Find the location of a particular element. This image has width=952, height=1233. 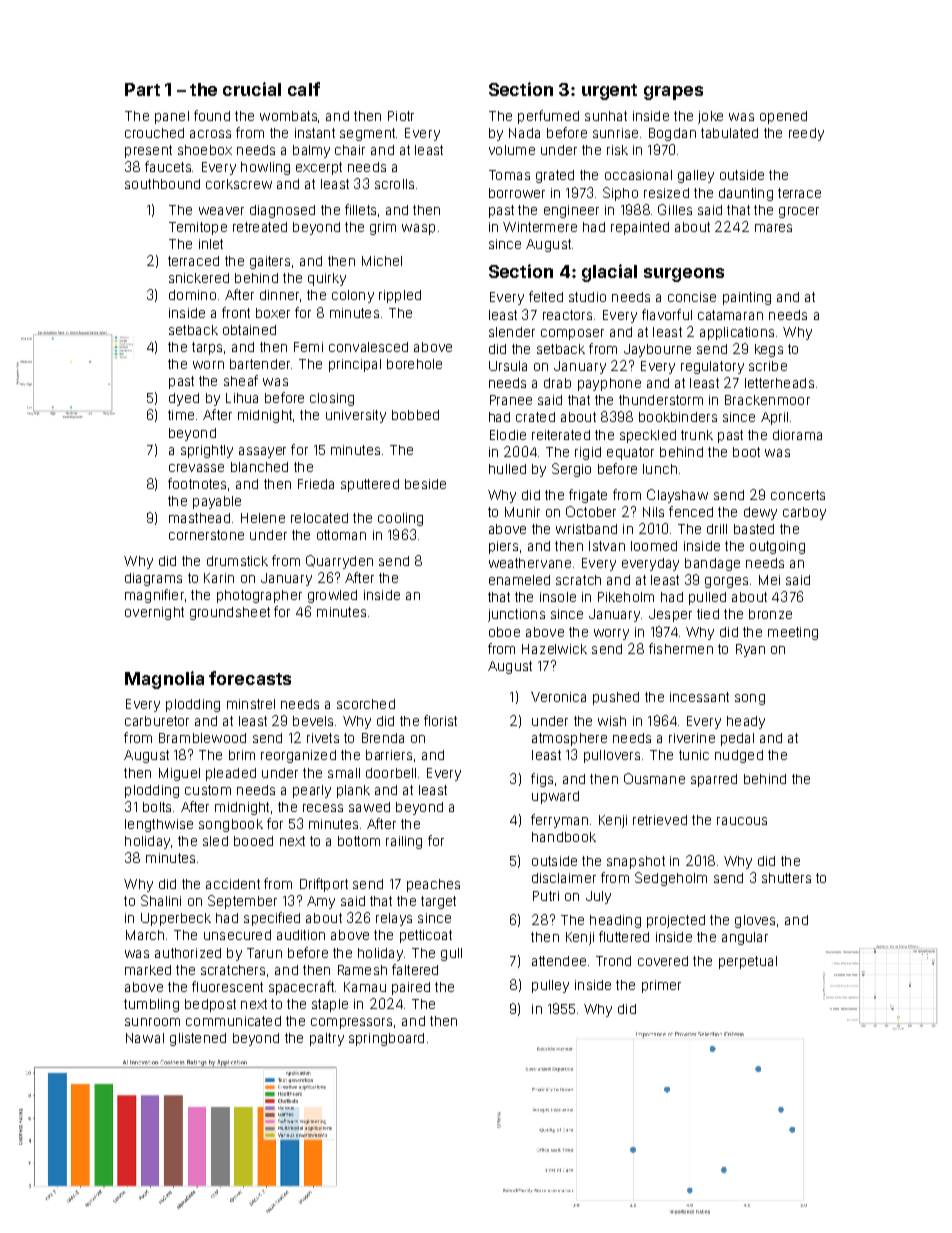

calf is located at coordinates (304, 89).
